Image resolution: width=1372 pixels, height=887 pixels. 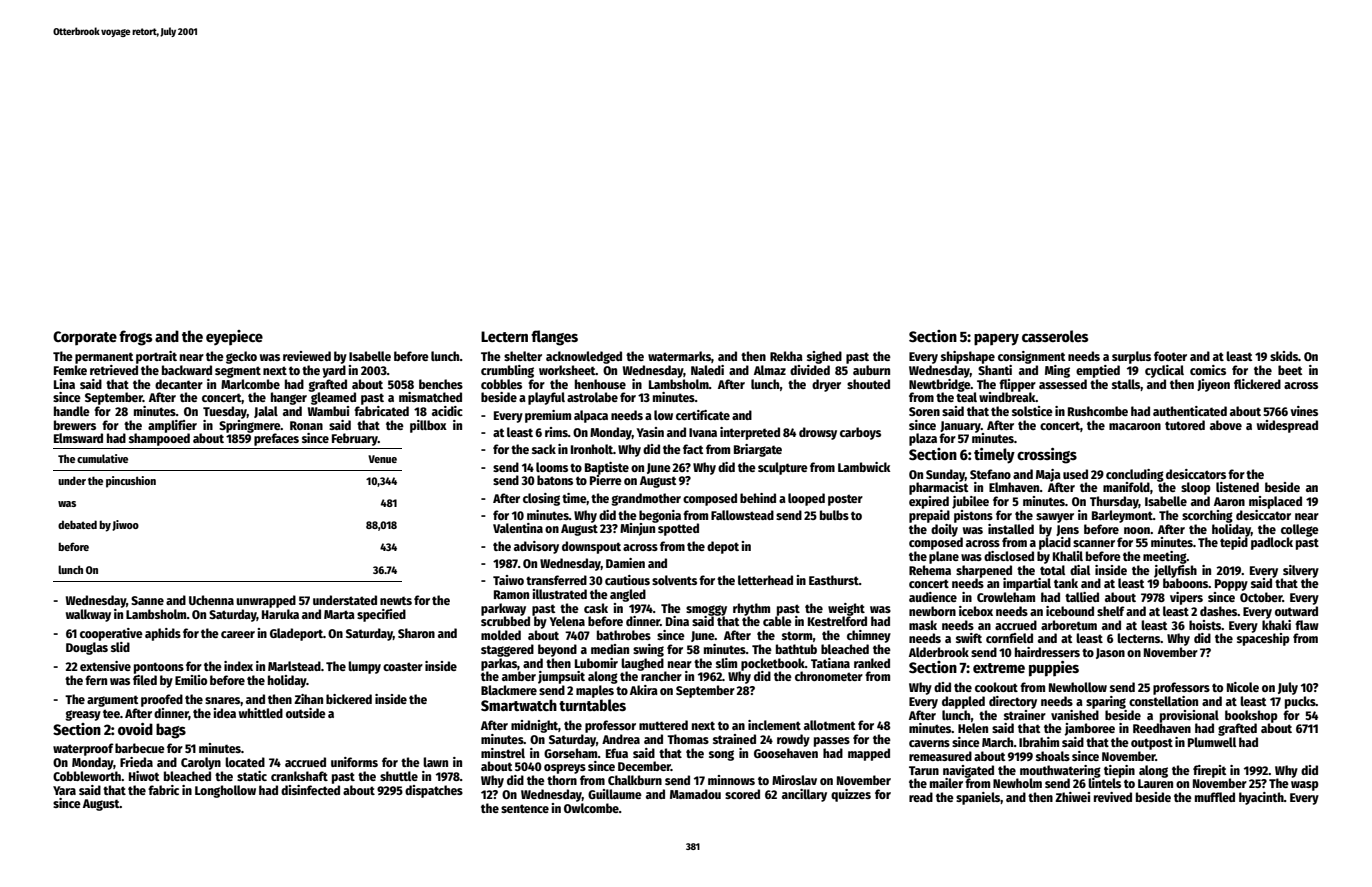 What do you see at coordinates (1052, 570) in the page?
I see `total` at bounding box center [1052, 570].
